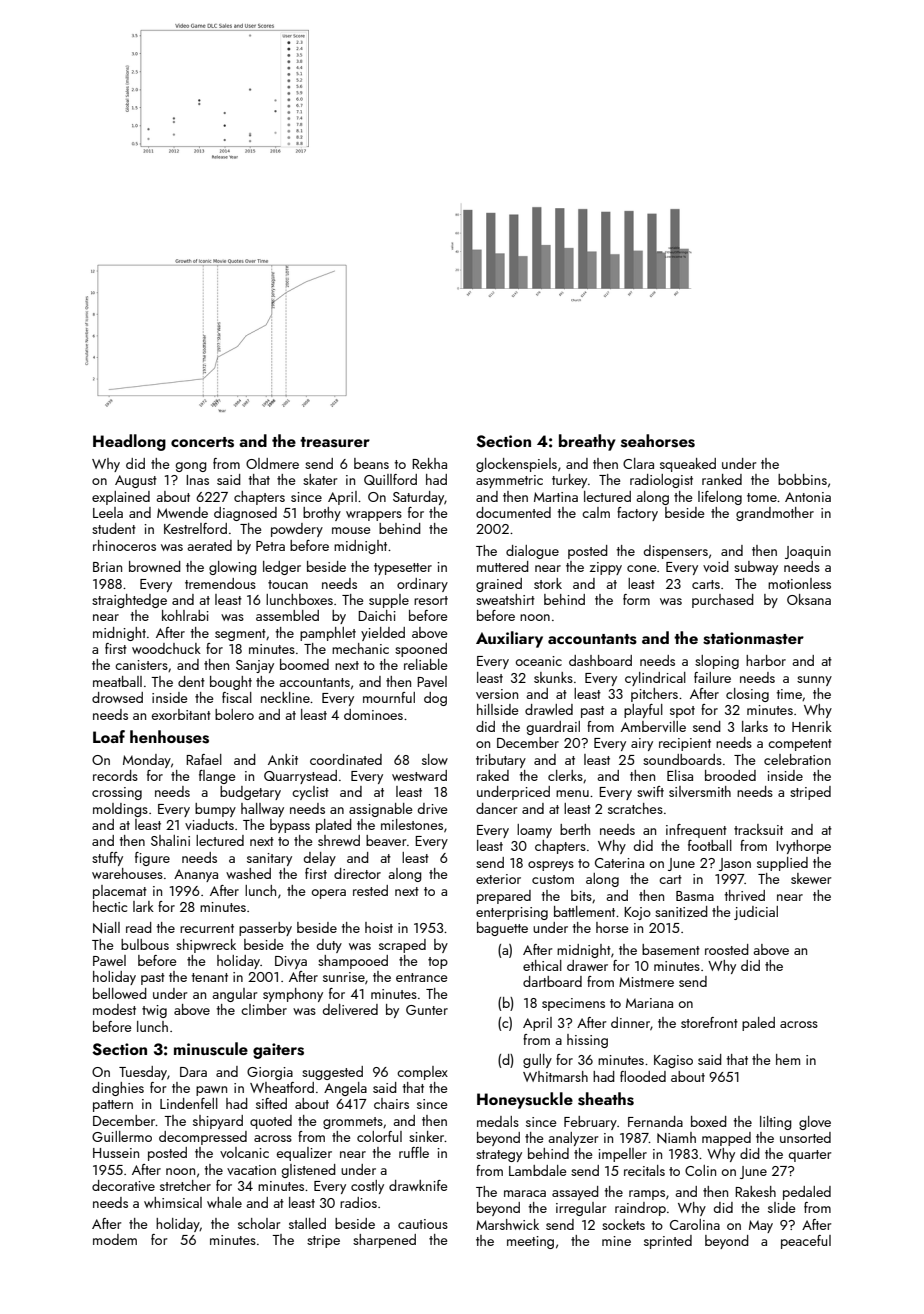  I want to click on straightedge, so click(129, 601).
